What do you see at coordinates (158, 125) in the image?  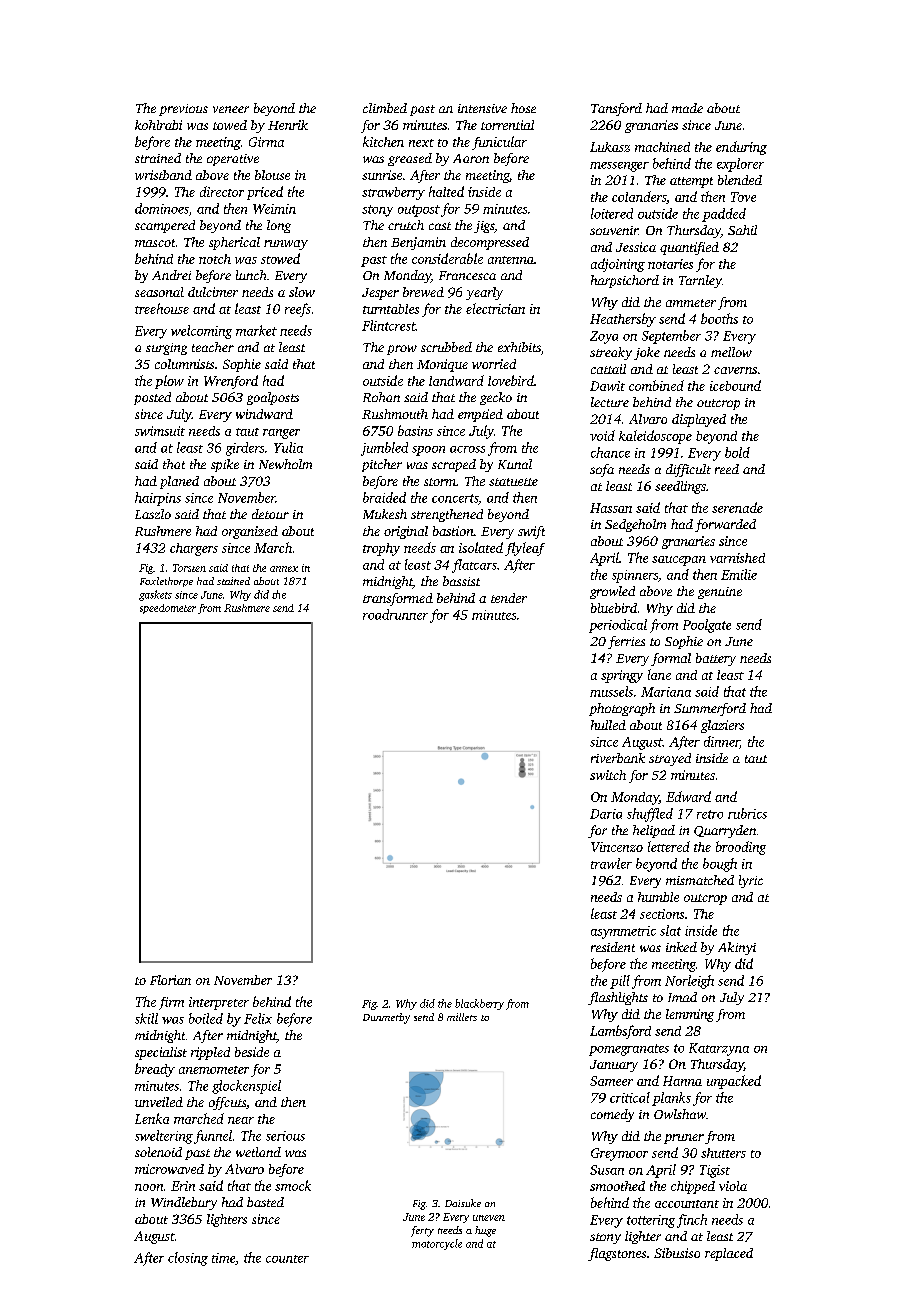 I see `kohlrabi` at bounding box center [158, 125].
